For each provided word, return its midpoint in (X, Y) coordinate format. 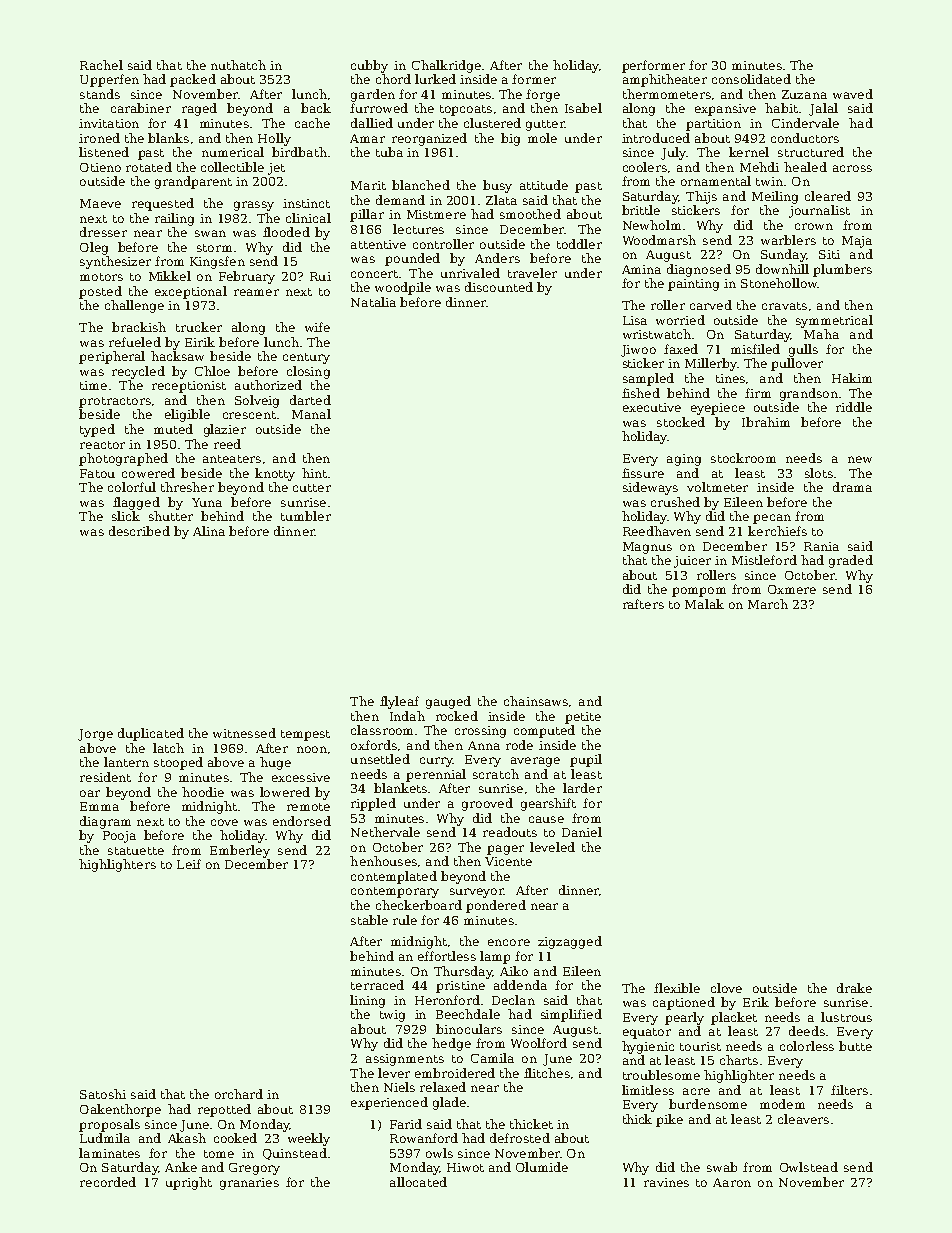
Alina (209, 531)
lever (394, 1073)
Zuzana (804, 94)
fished (641, 393)
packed (193, 80)
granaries (249, 1184)
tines (730, 378)
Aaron (732, 1182)
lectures (418, 229)
